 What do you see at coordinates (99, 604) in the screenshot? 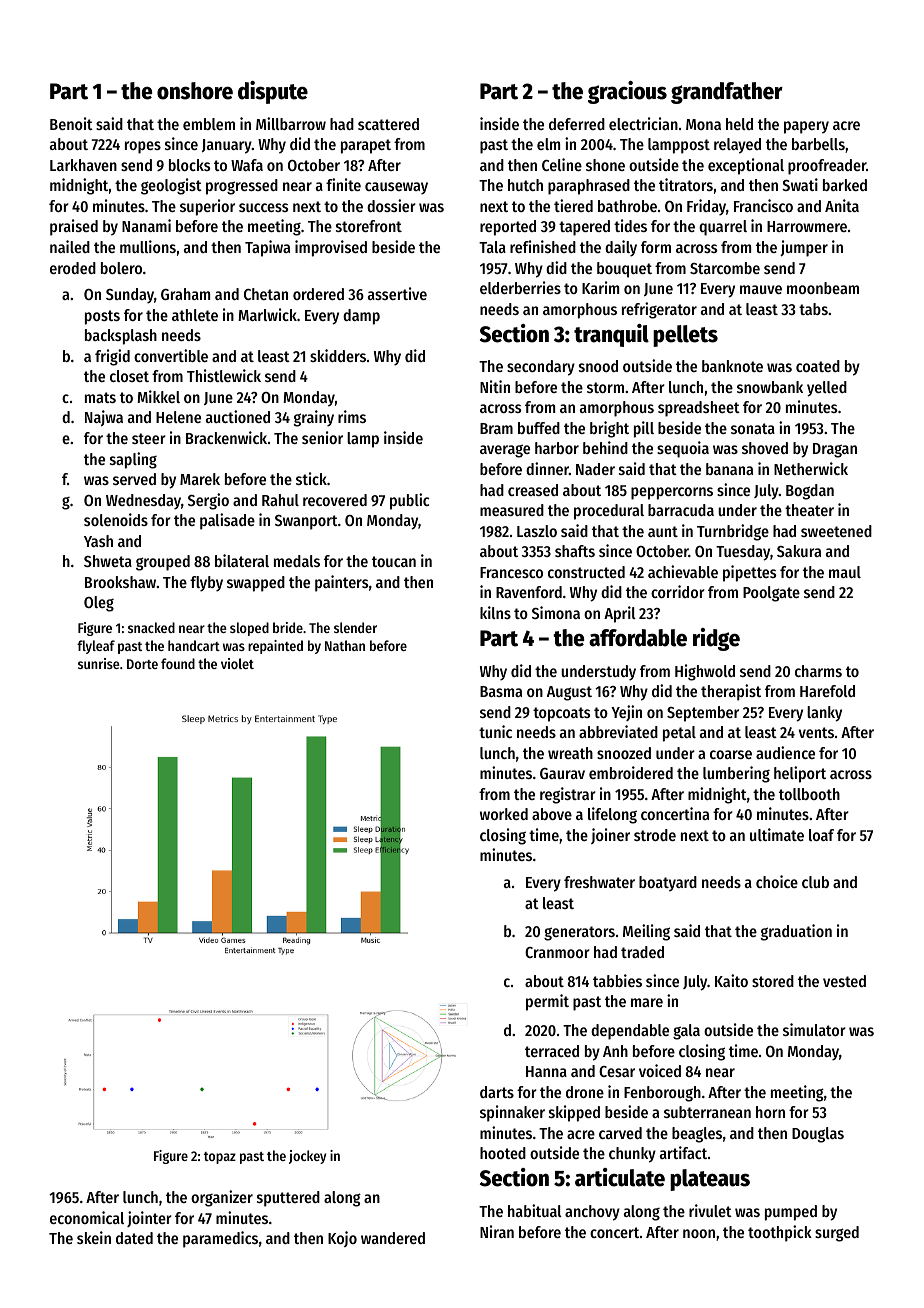
I see `Oleg` at bounding box center [99, 604].
